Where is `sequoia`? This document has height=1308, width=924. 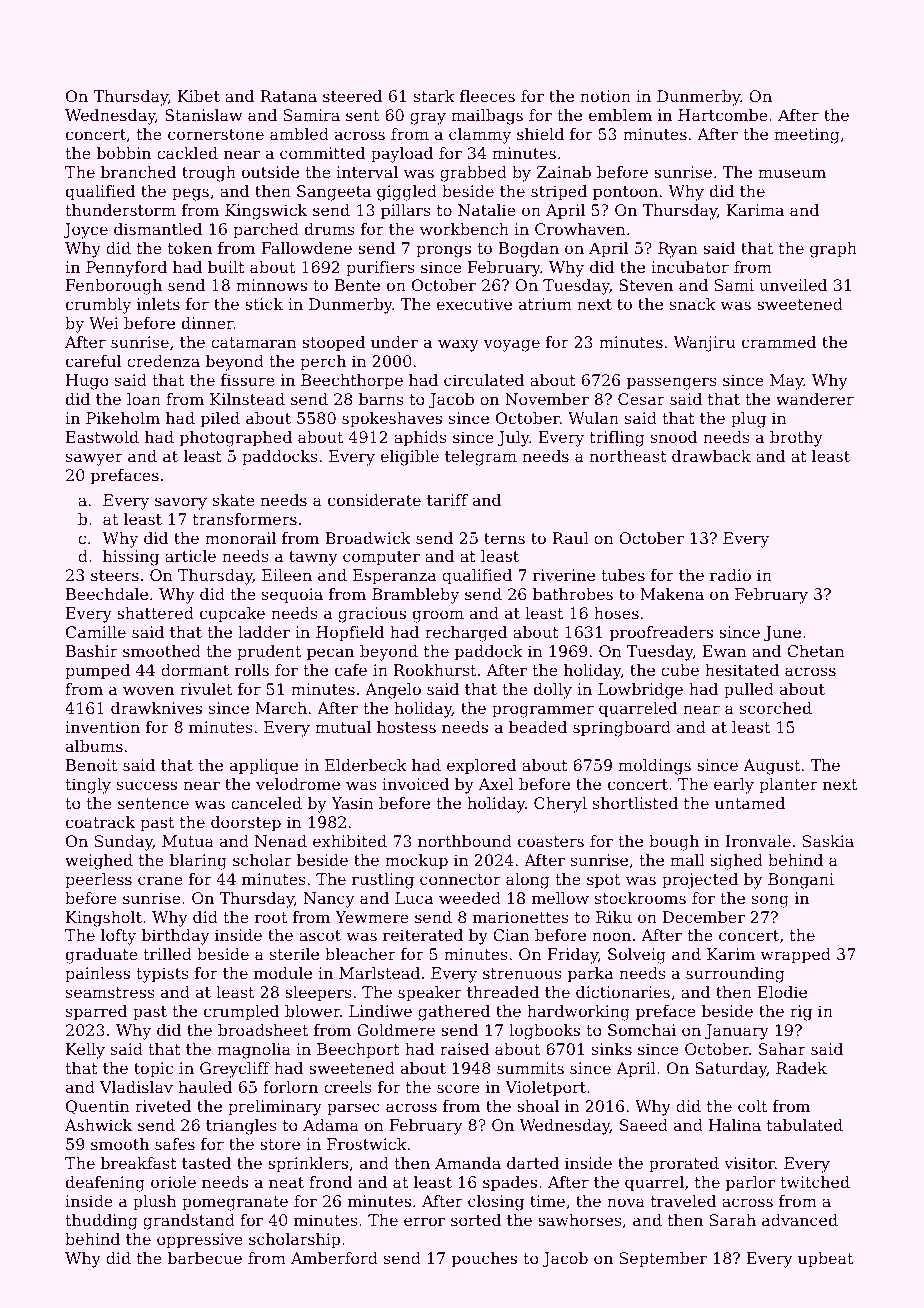 sequoia is located at coordinates (292, 596).
